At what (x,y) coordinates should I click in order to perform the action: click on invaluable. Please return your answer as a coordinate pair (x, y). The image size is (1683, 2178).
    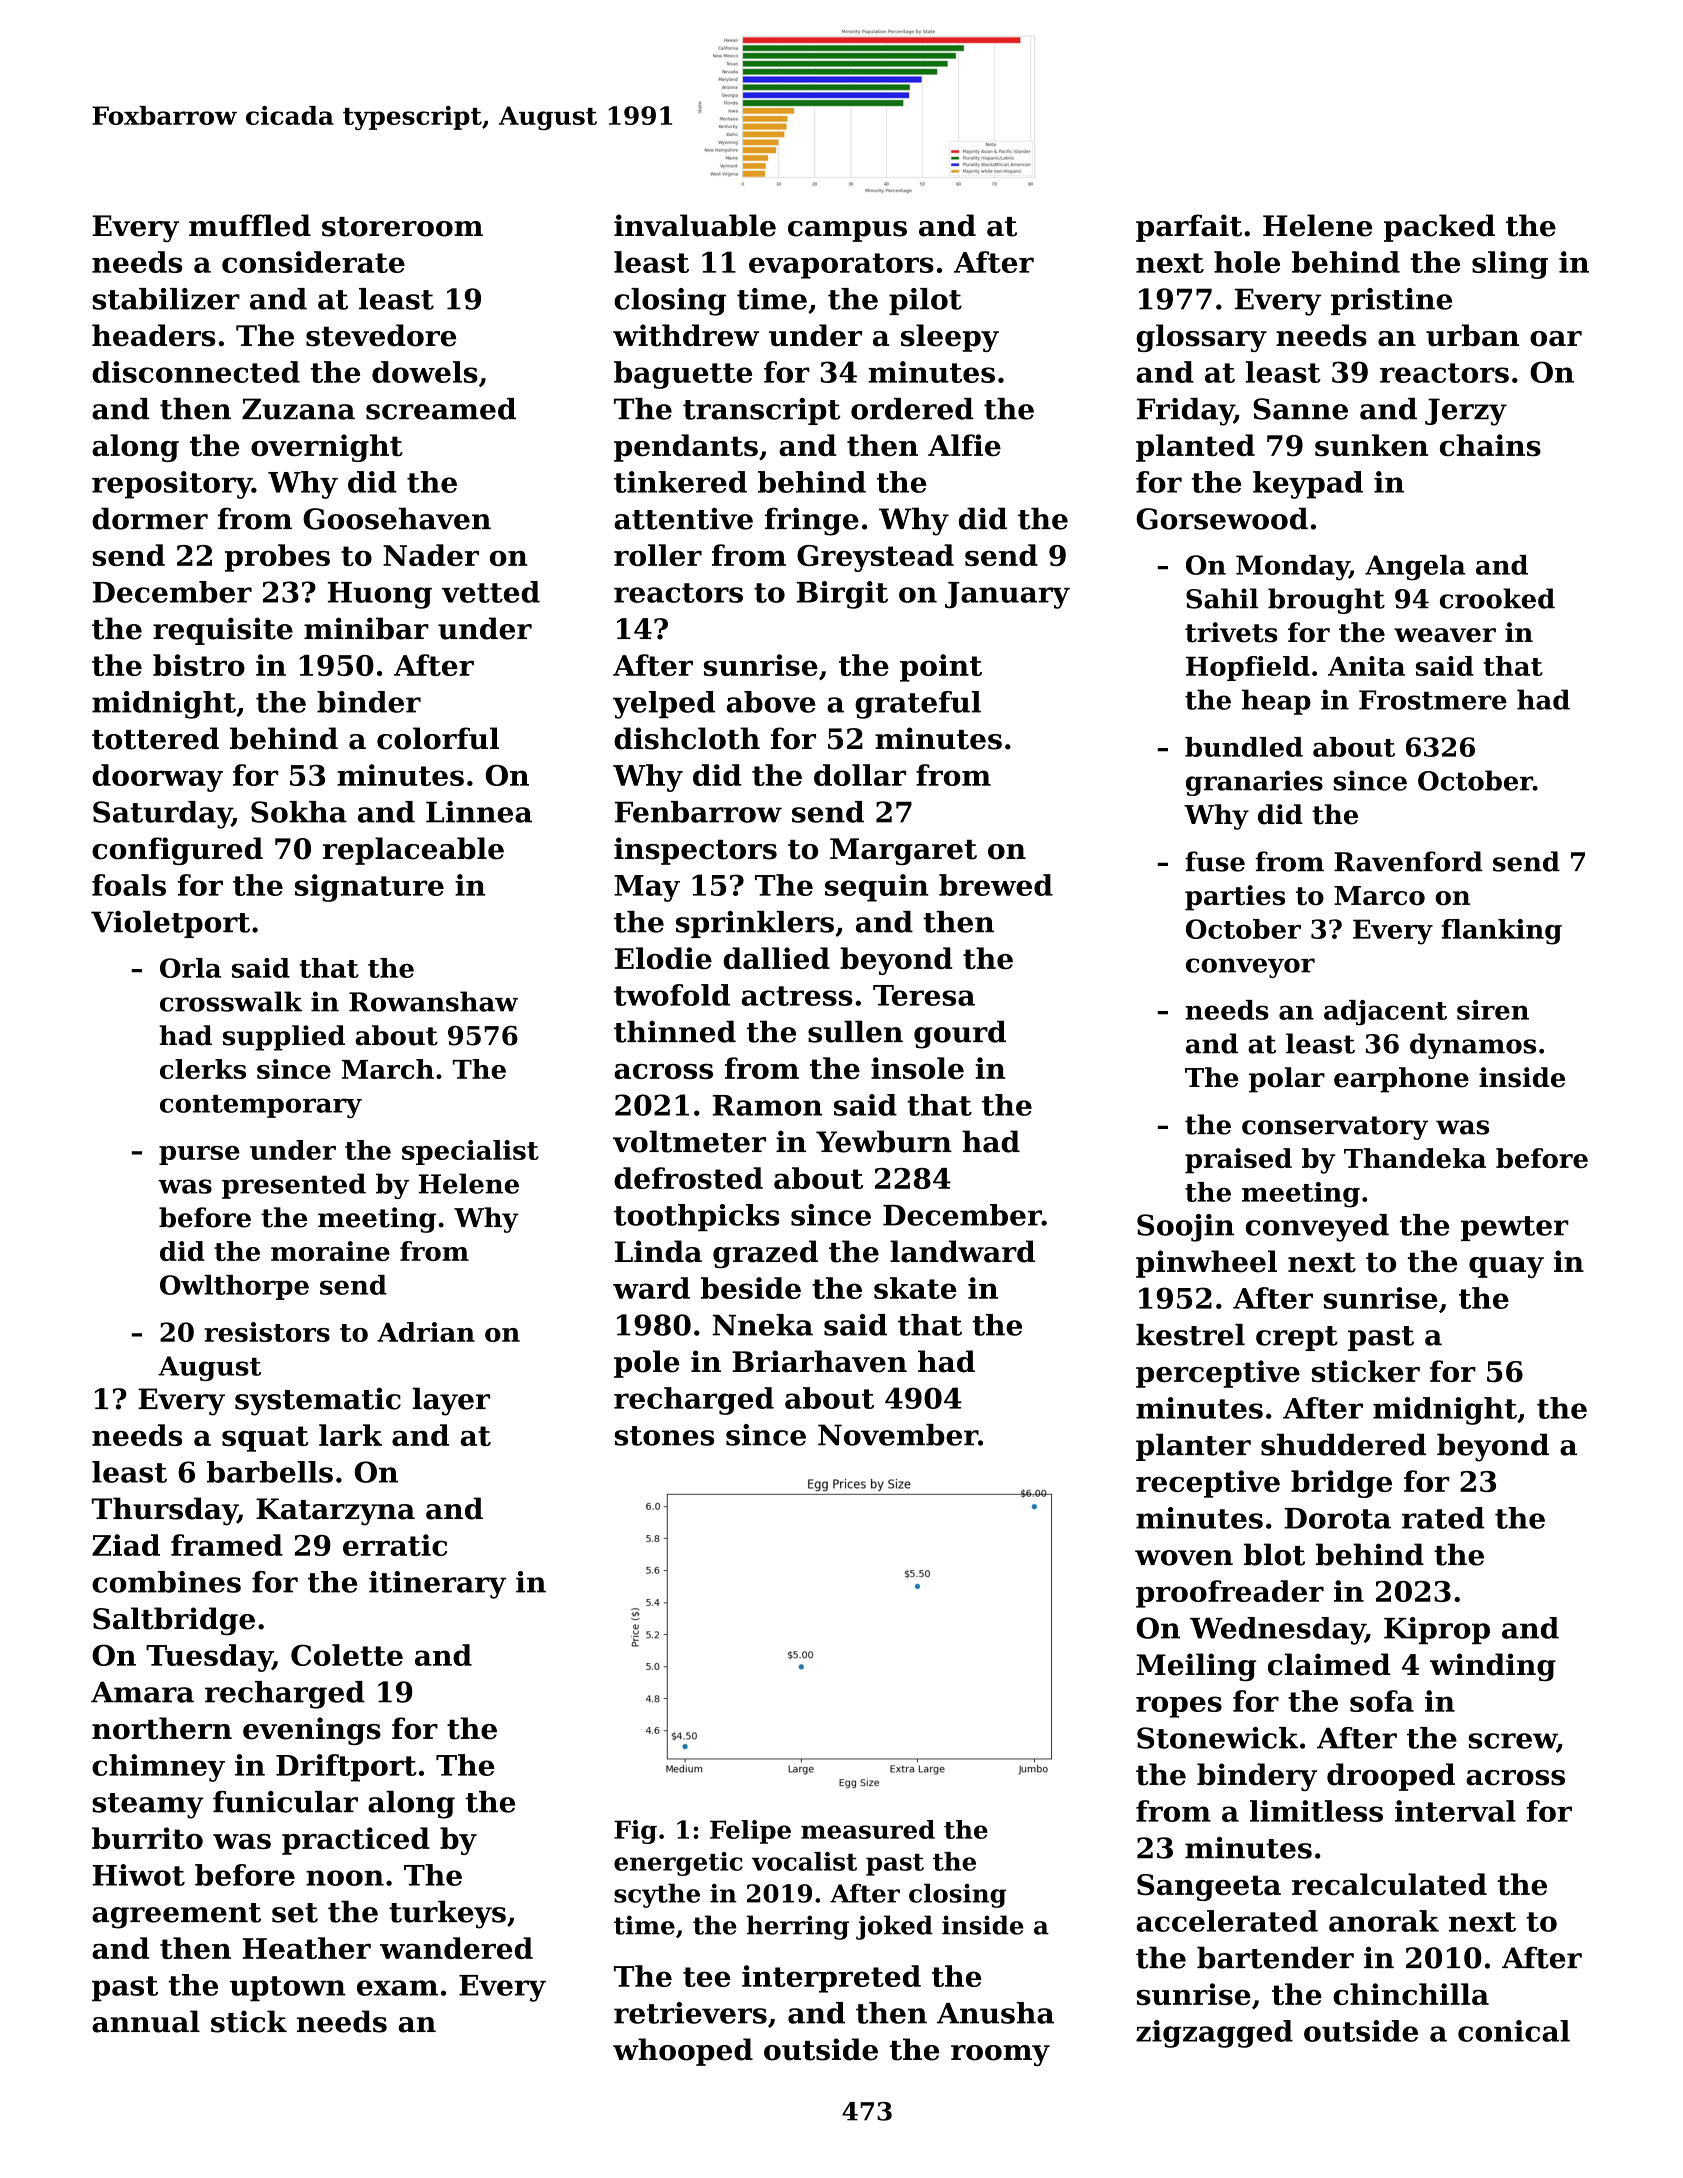
    Looking at the image, I should click on (695, 225).
